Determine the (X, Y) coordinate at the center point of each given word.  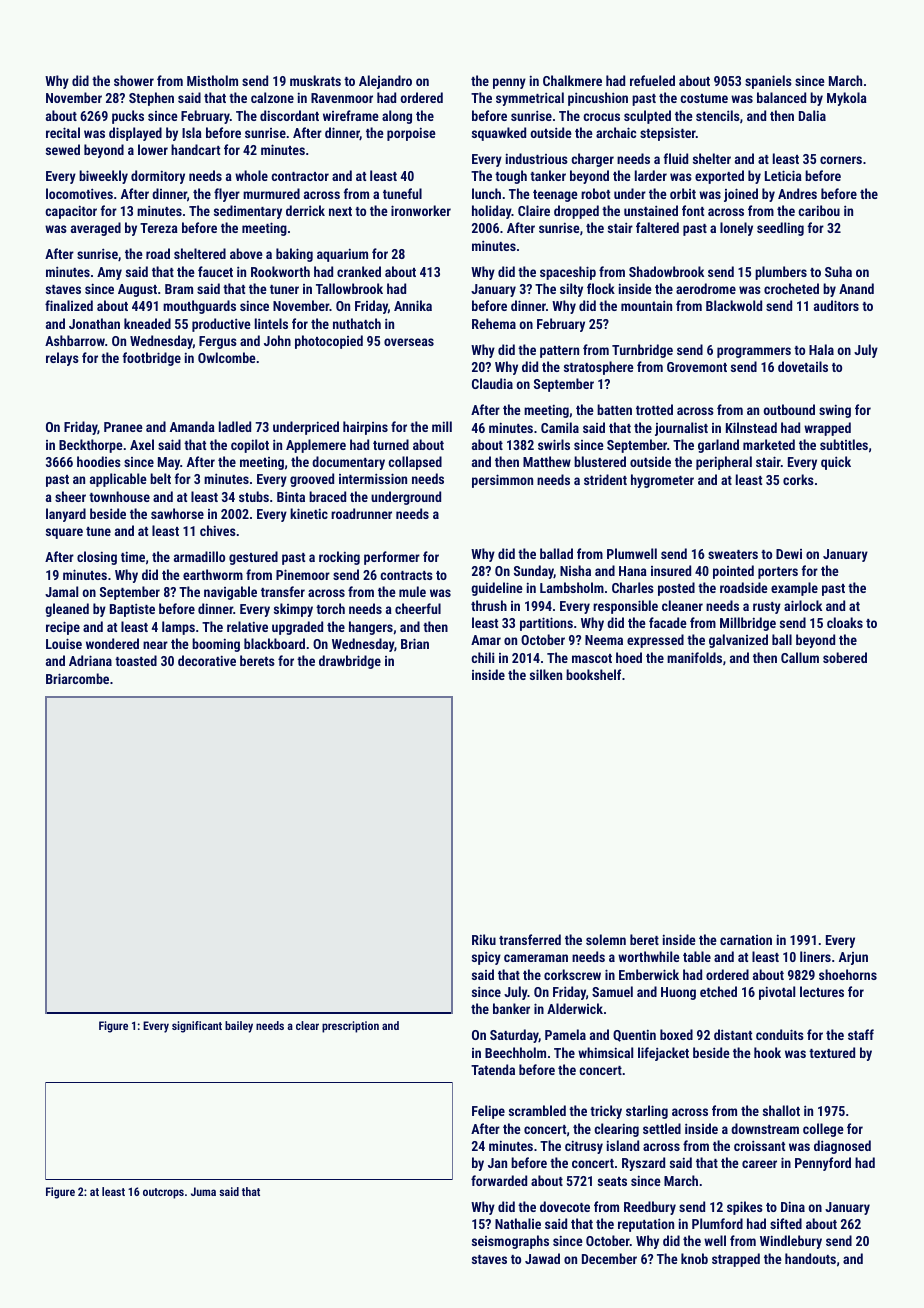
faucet (215, 271)
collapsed (415, 463)
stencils (718, 115)
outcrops (163, 1193)
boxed (676, 1034)
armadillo (199, 556)
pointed (733, 572)
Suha (838, 271)
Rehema (494, 323)
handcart (195, 149)
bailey (239, 1027)
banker (511, 1008)
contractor (300, 176)
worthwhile (649, 956)
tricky (606, 1112)
